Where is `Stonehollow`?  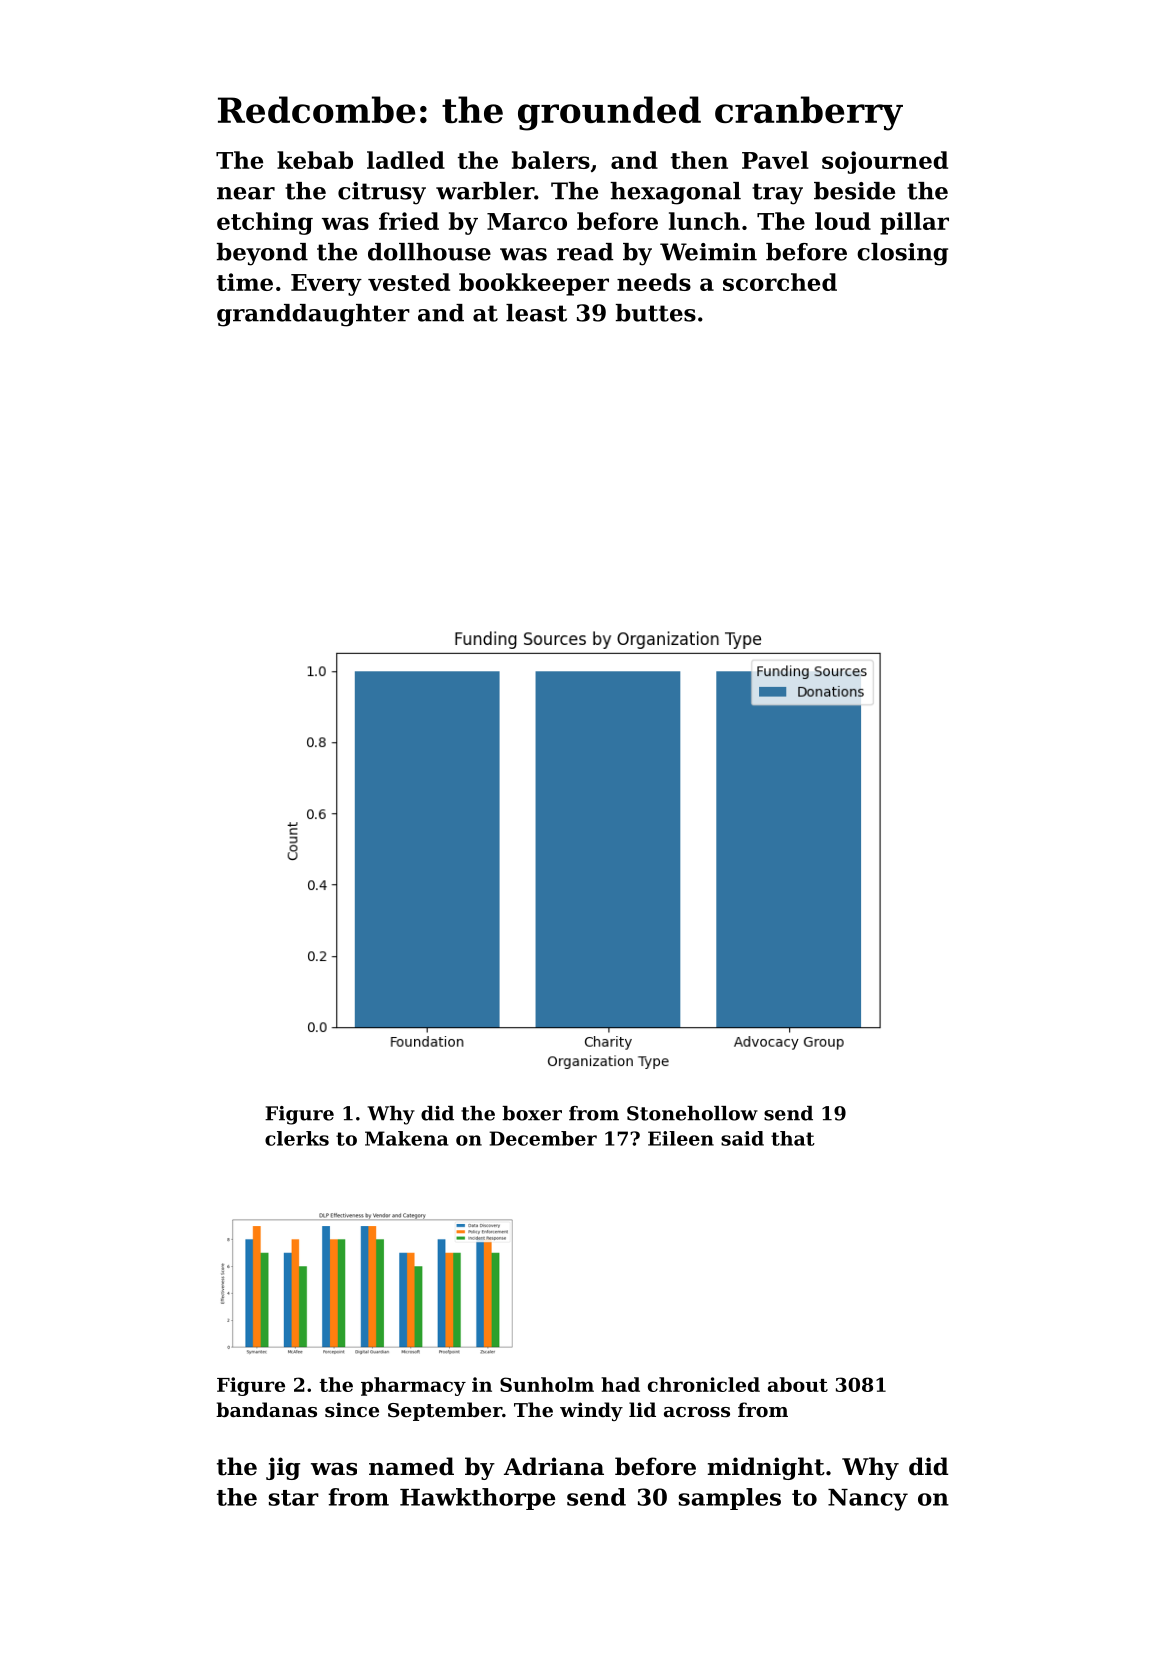
Stonehollow is located at coordinates (692, 1113).
